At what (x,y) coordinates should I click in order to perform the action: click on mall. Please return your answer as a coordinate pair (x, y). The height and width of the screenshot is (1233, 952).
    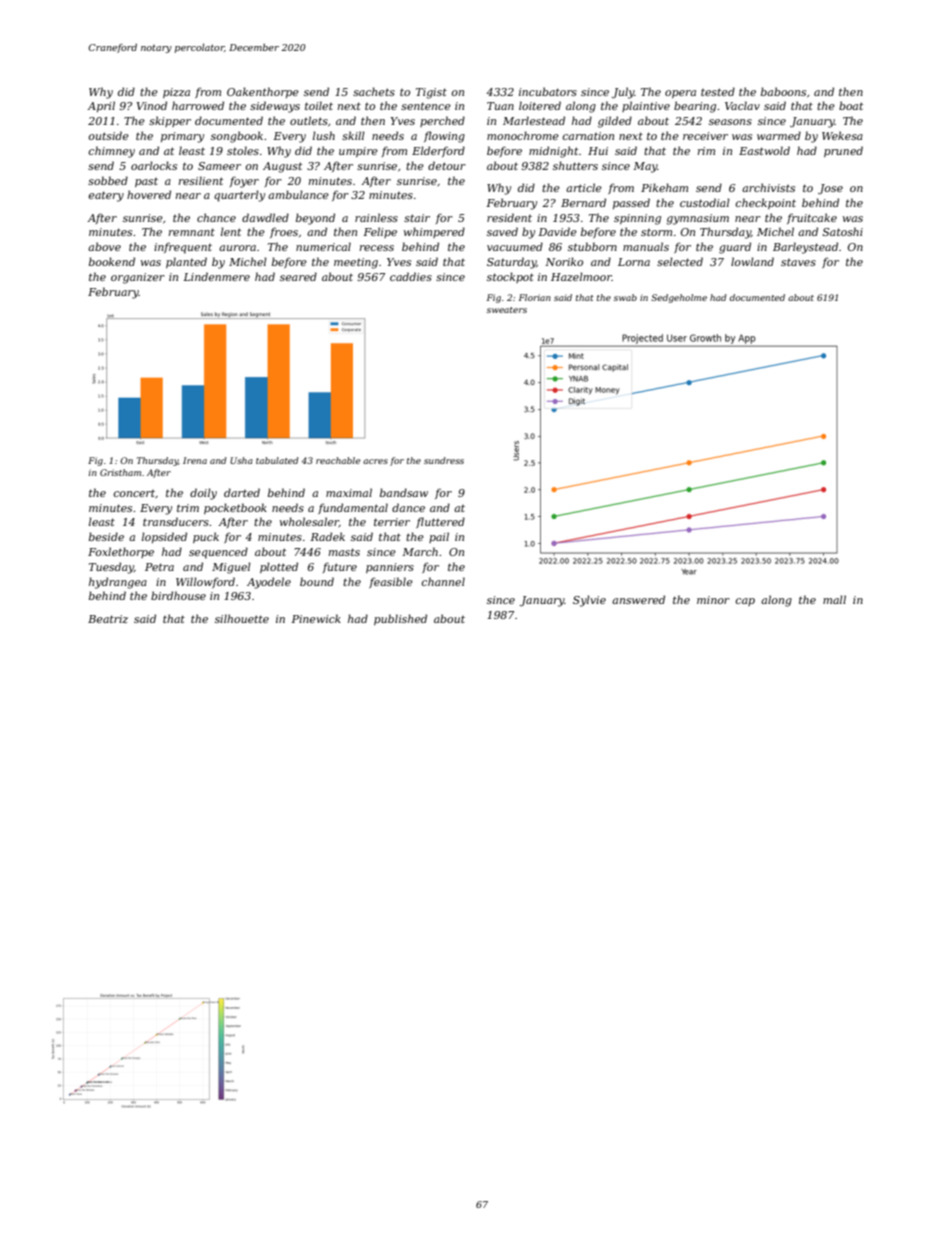
    Looking at the image, I should click on (834, 599).
